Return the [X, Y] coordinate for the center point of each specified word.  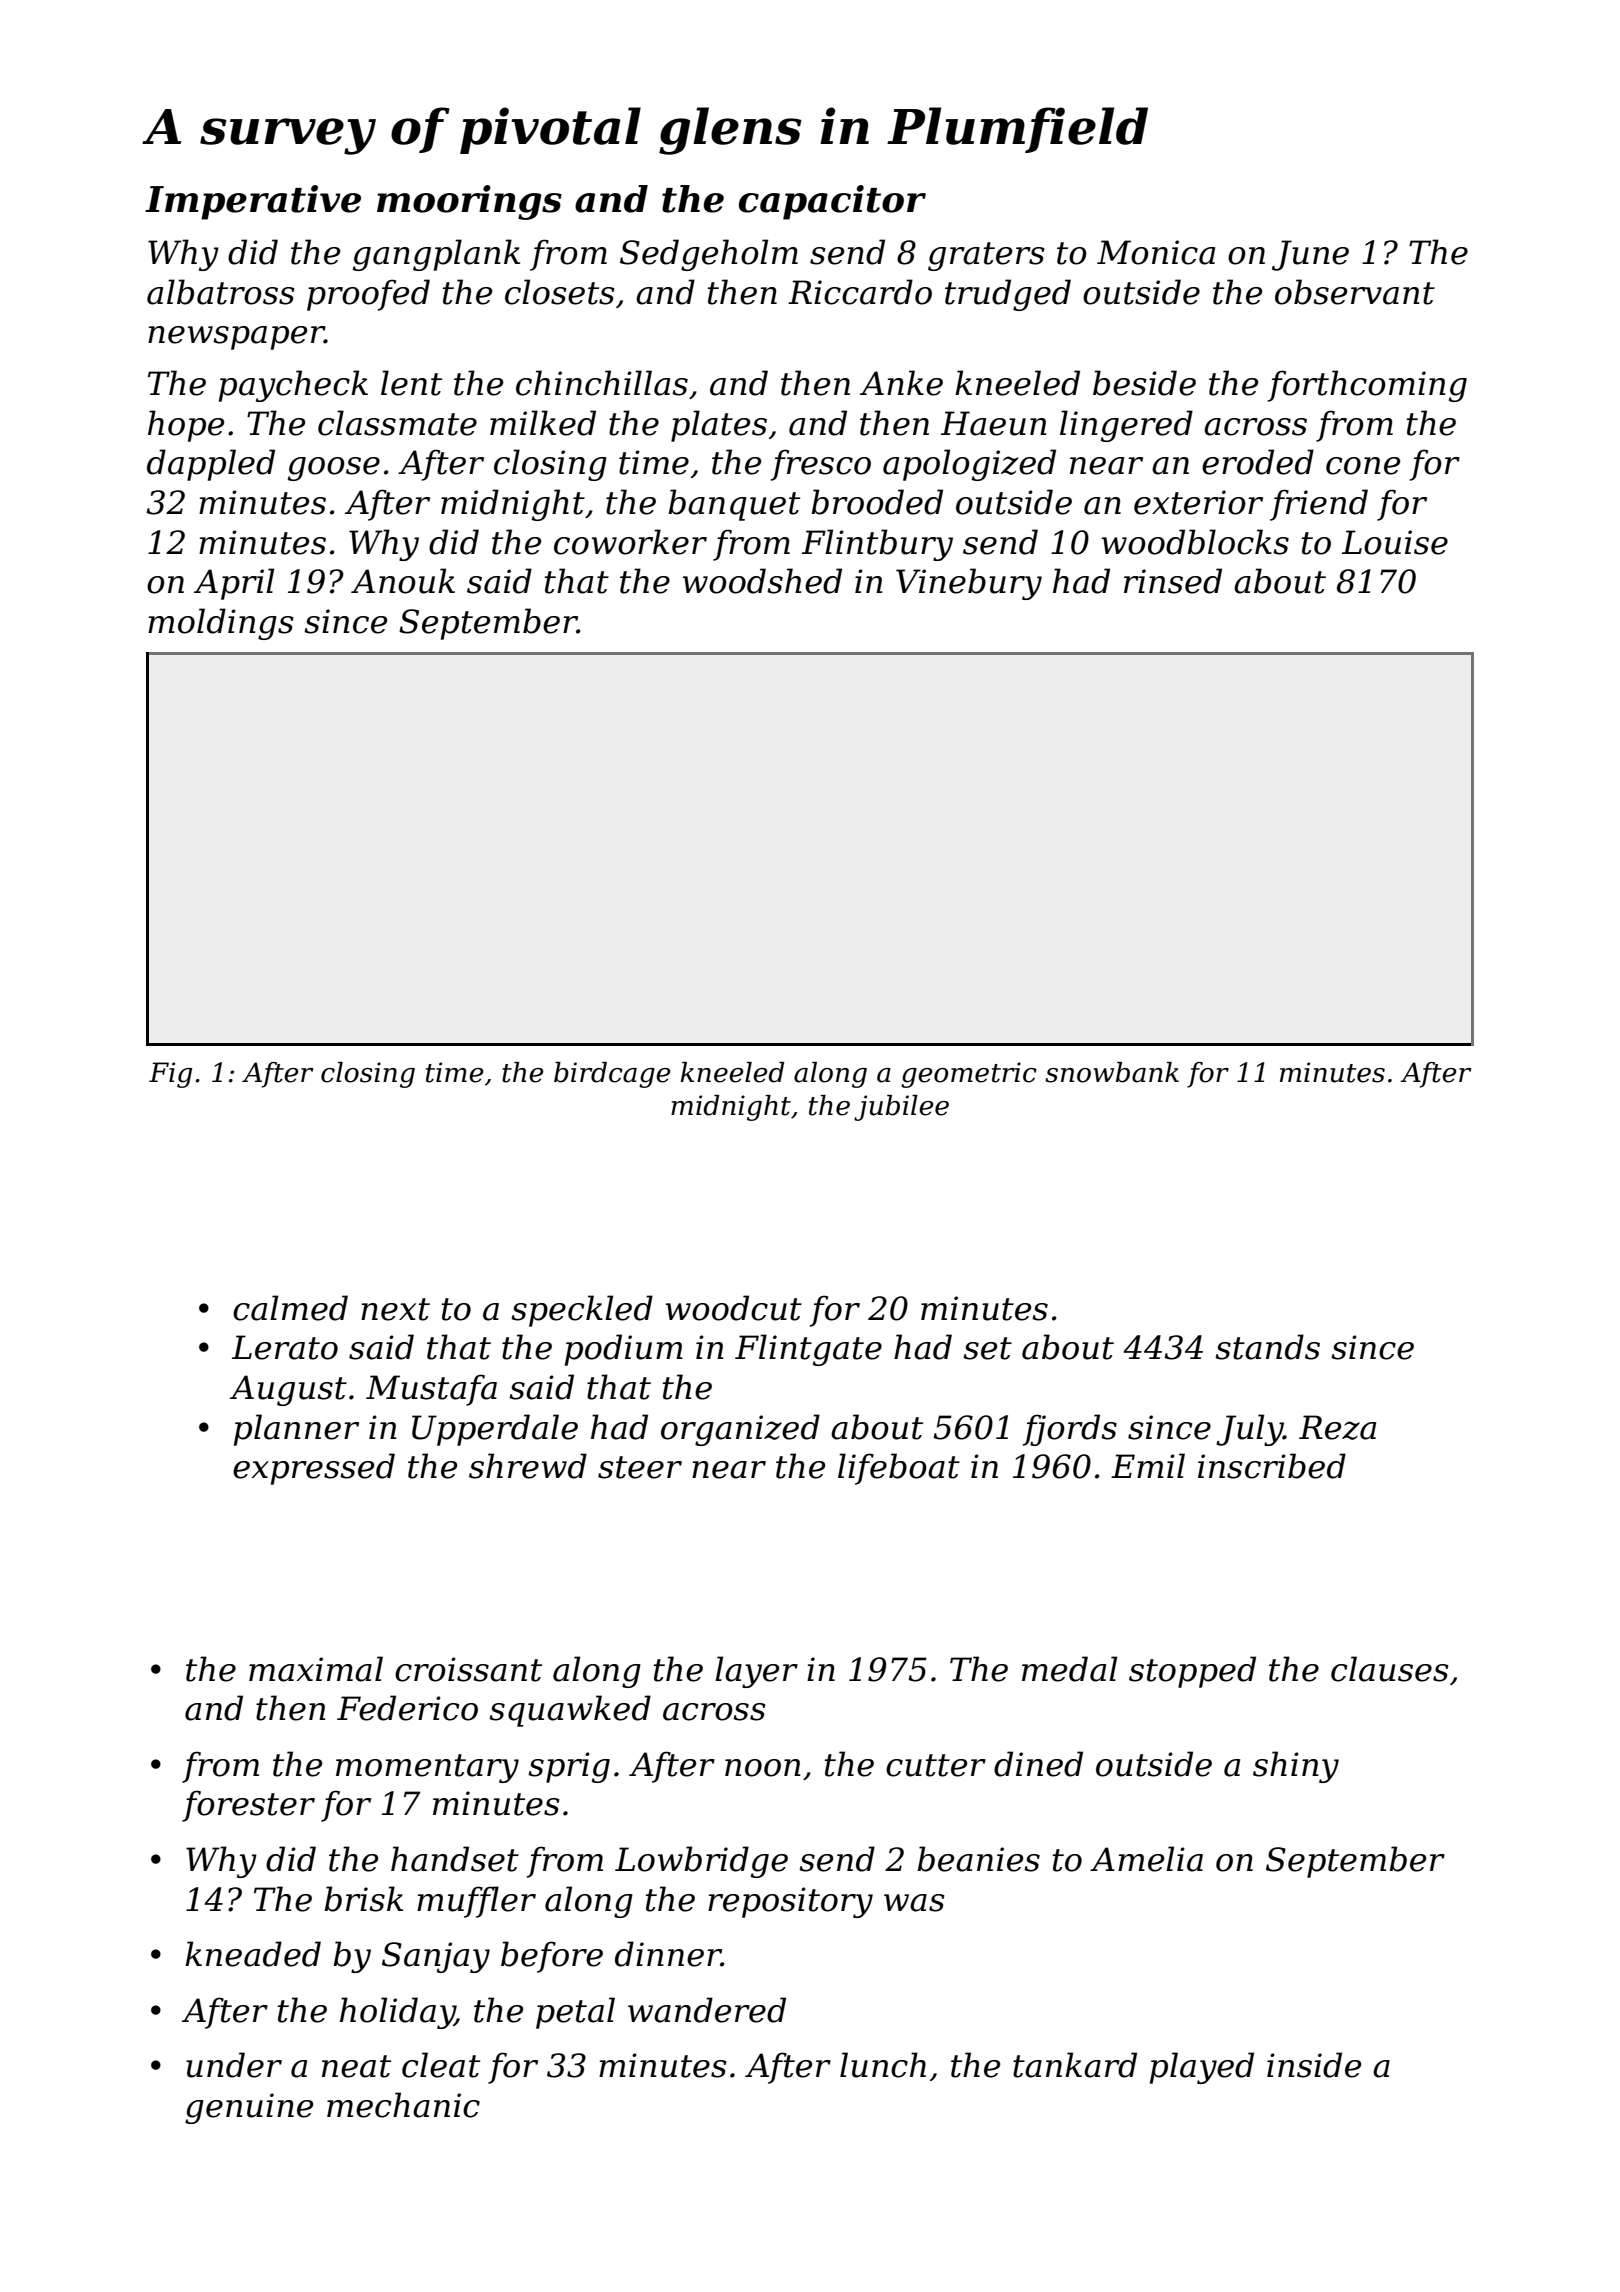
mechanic [403, 2105]
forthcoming [1367, 386]
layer [756, 1672]
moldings [221, 624]
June [1310, 255]
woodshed [762, 581]
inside [1314, 2065]
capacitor [832, 202]
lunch [883, 2065]
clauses [1390, 1669]
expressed [314, 1469]
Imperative [253, 202]
